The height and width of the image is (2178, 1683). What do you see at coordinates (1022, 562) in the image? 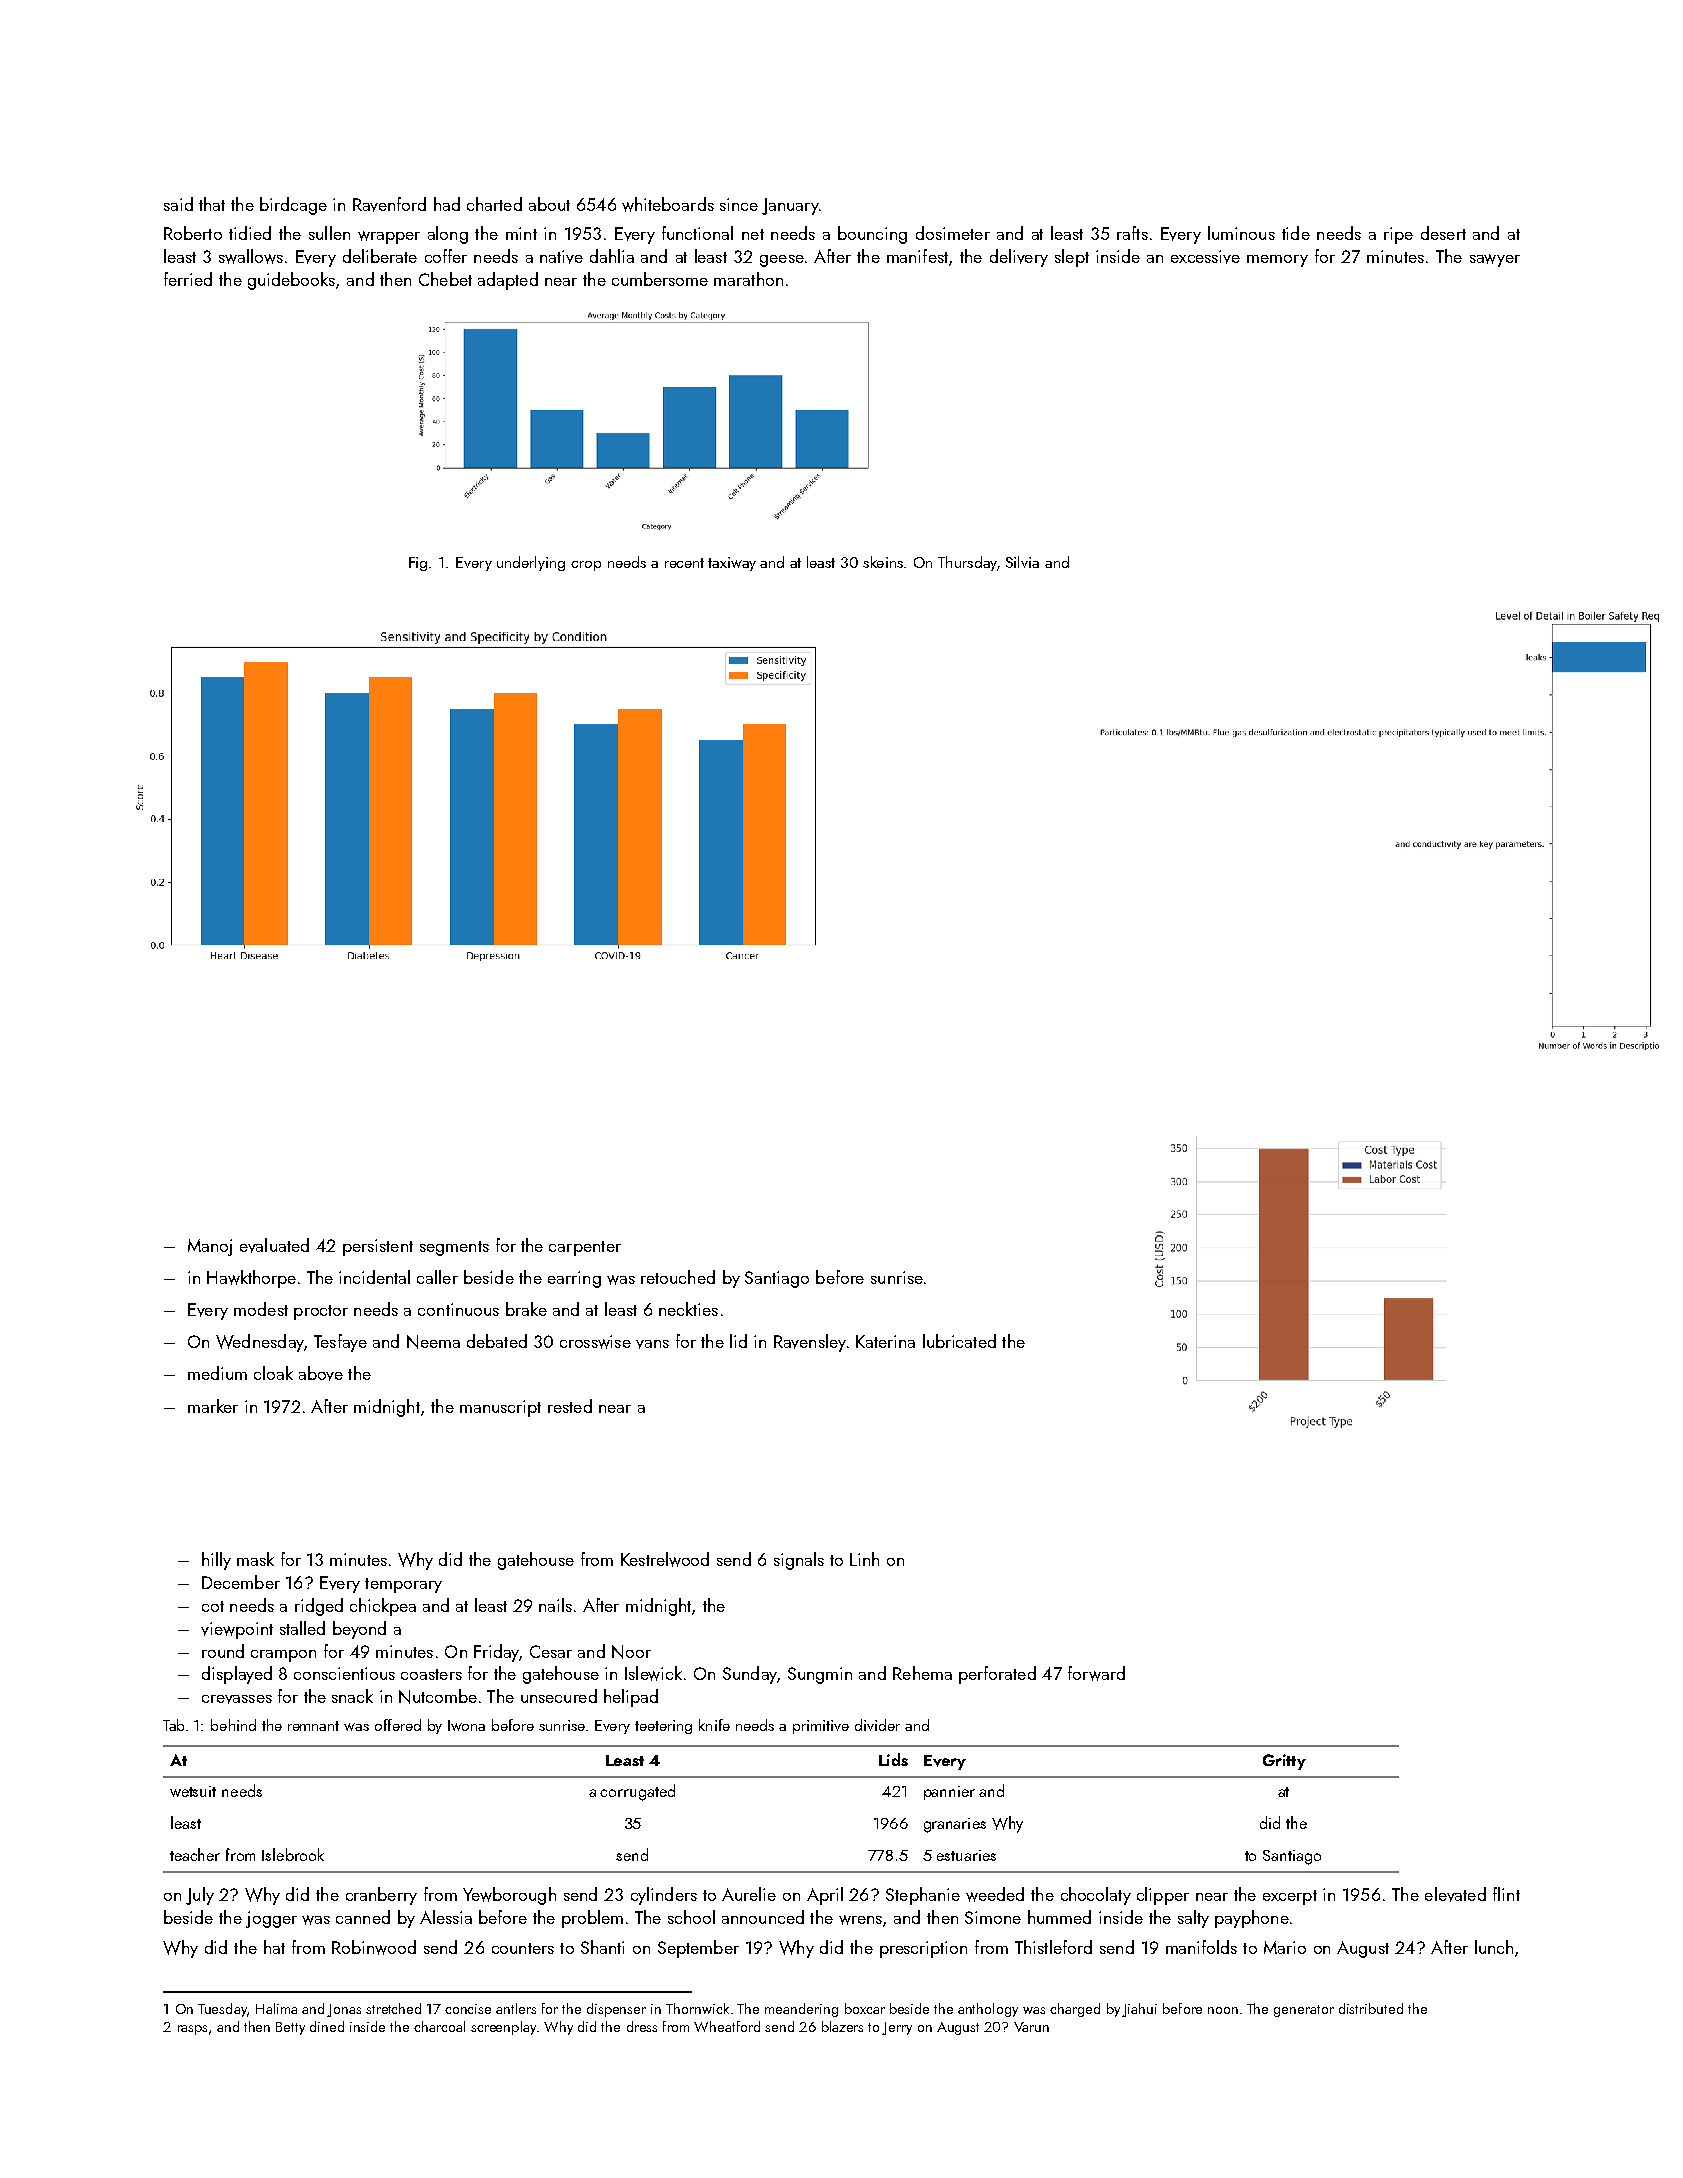
I see `Silvia` at bounding box center [1022, 562].
